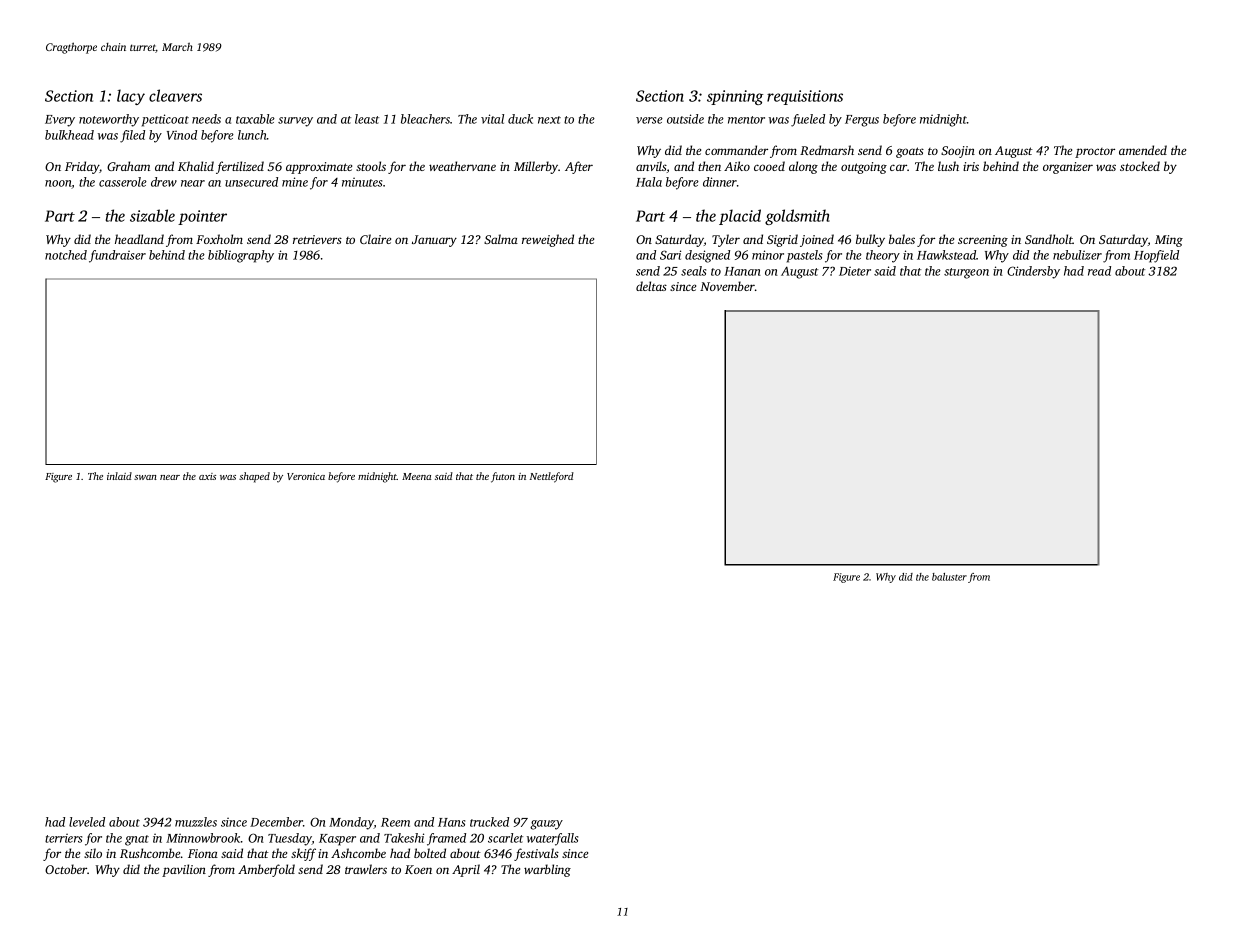 This page has width=1233, height=952. Describe the element at coordinates (949, 577) in the page. I see `baluster` at that location.
